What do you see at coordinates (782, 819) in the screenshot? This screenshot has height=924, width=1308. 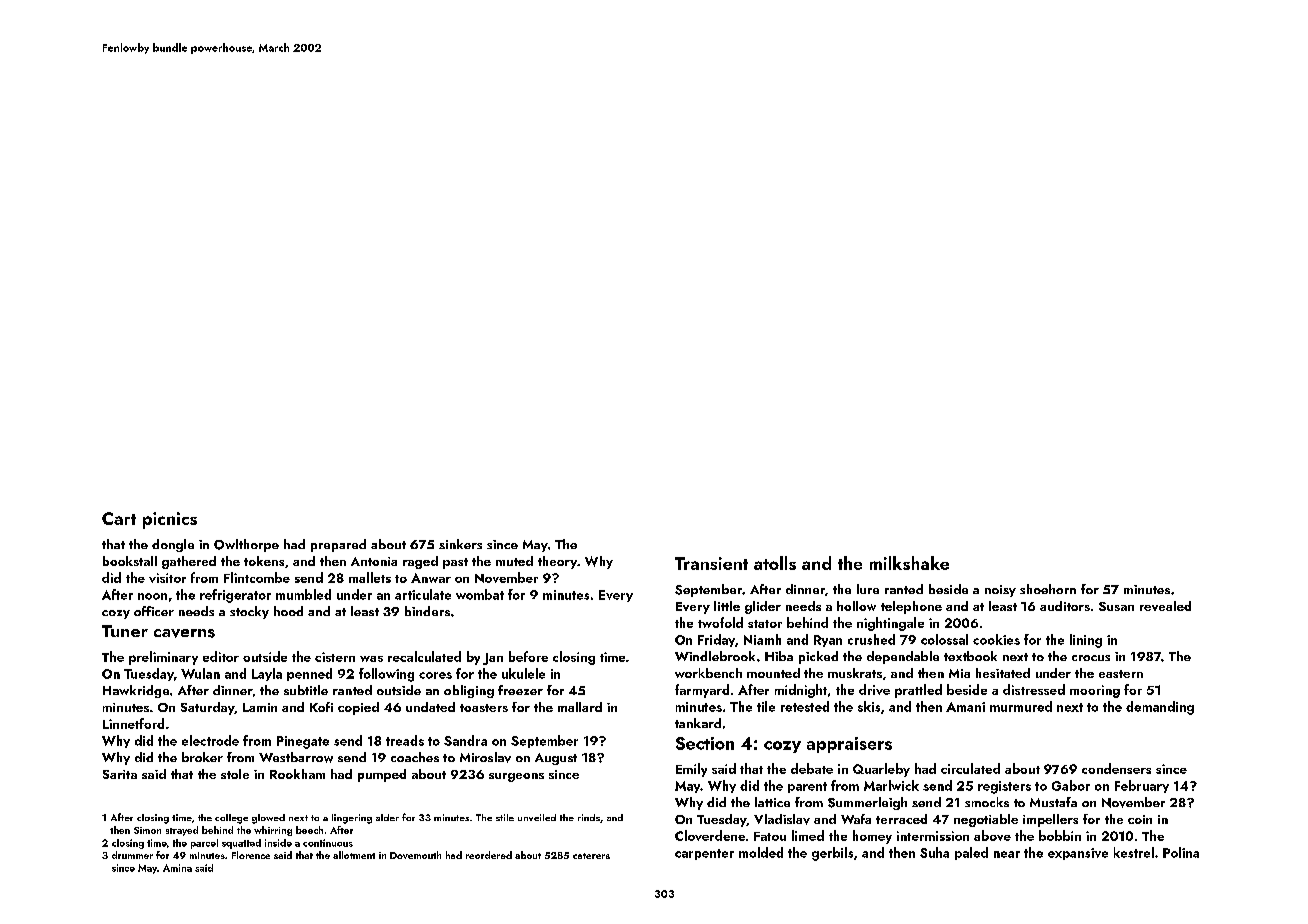 I see `Vladislav` at bounding box center [782, 819].
